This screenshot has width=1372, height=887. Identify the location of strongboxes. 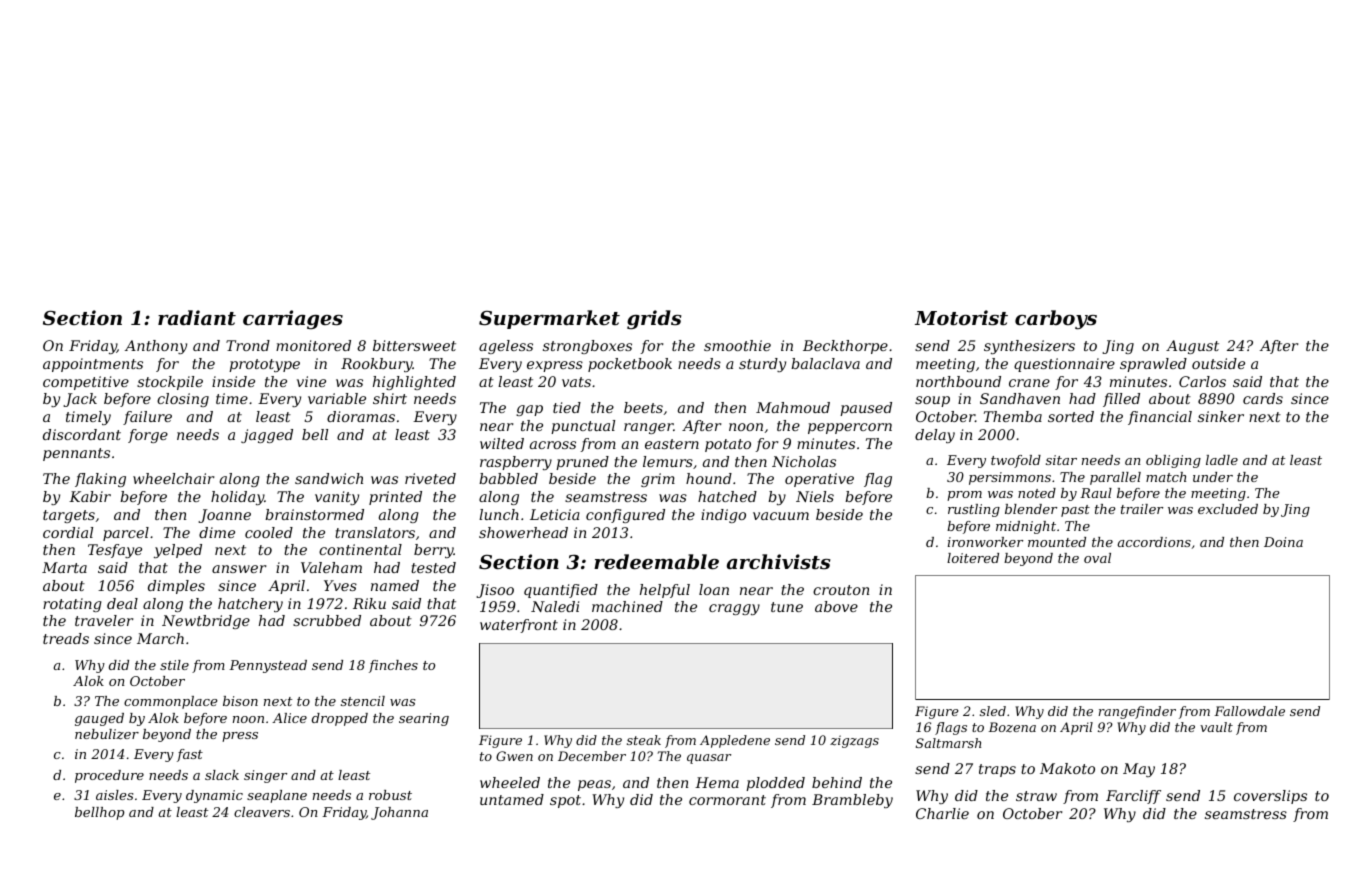
(587, 347).
